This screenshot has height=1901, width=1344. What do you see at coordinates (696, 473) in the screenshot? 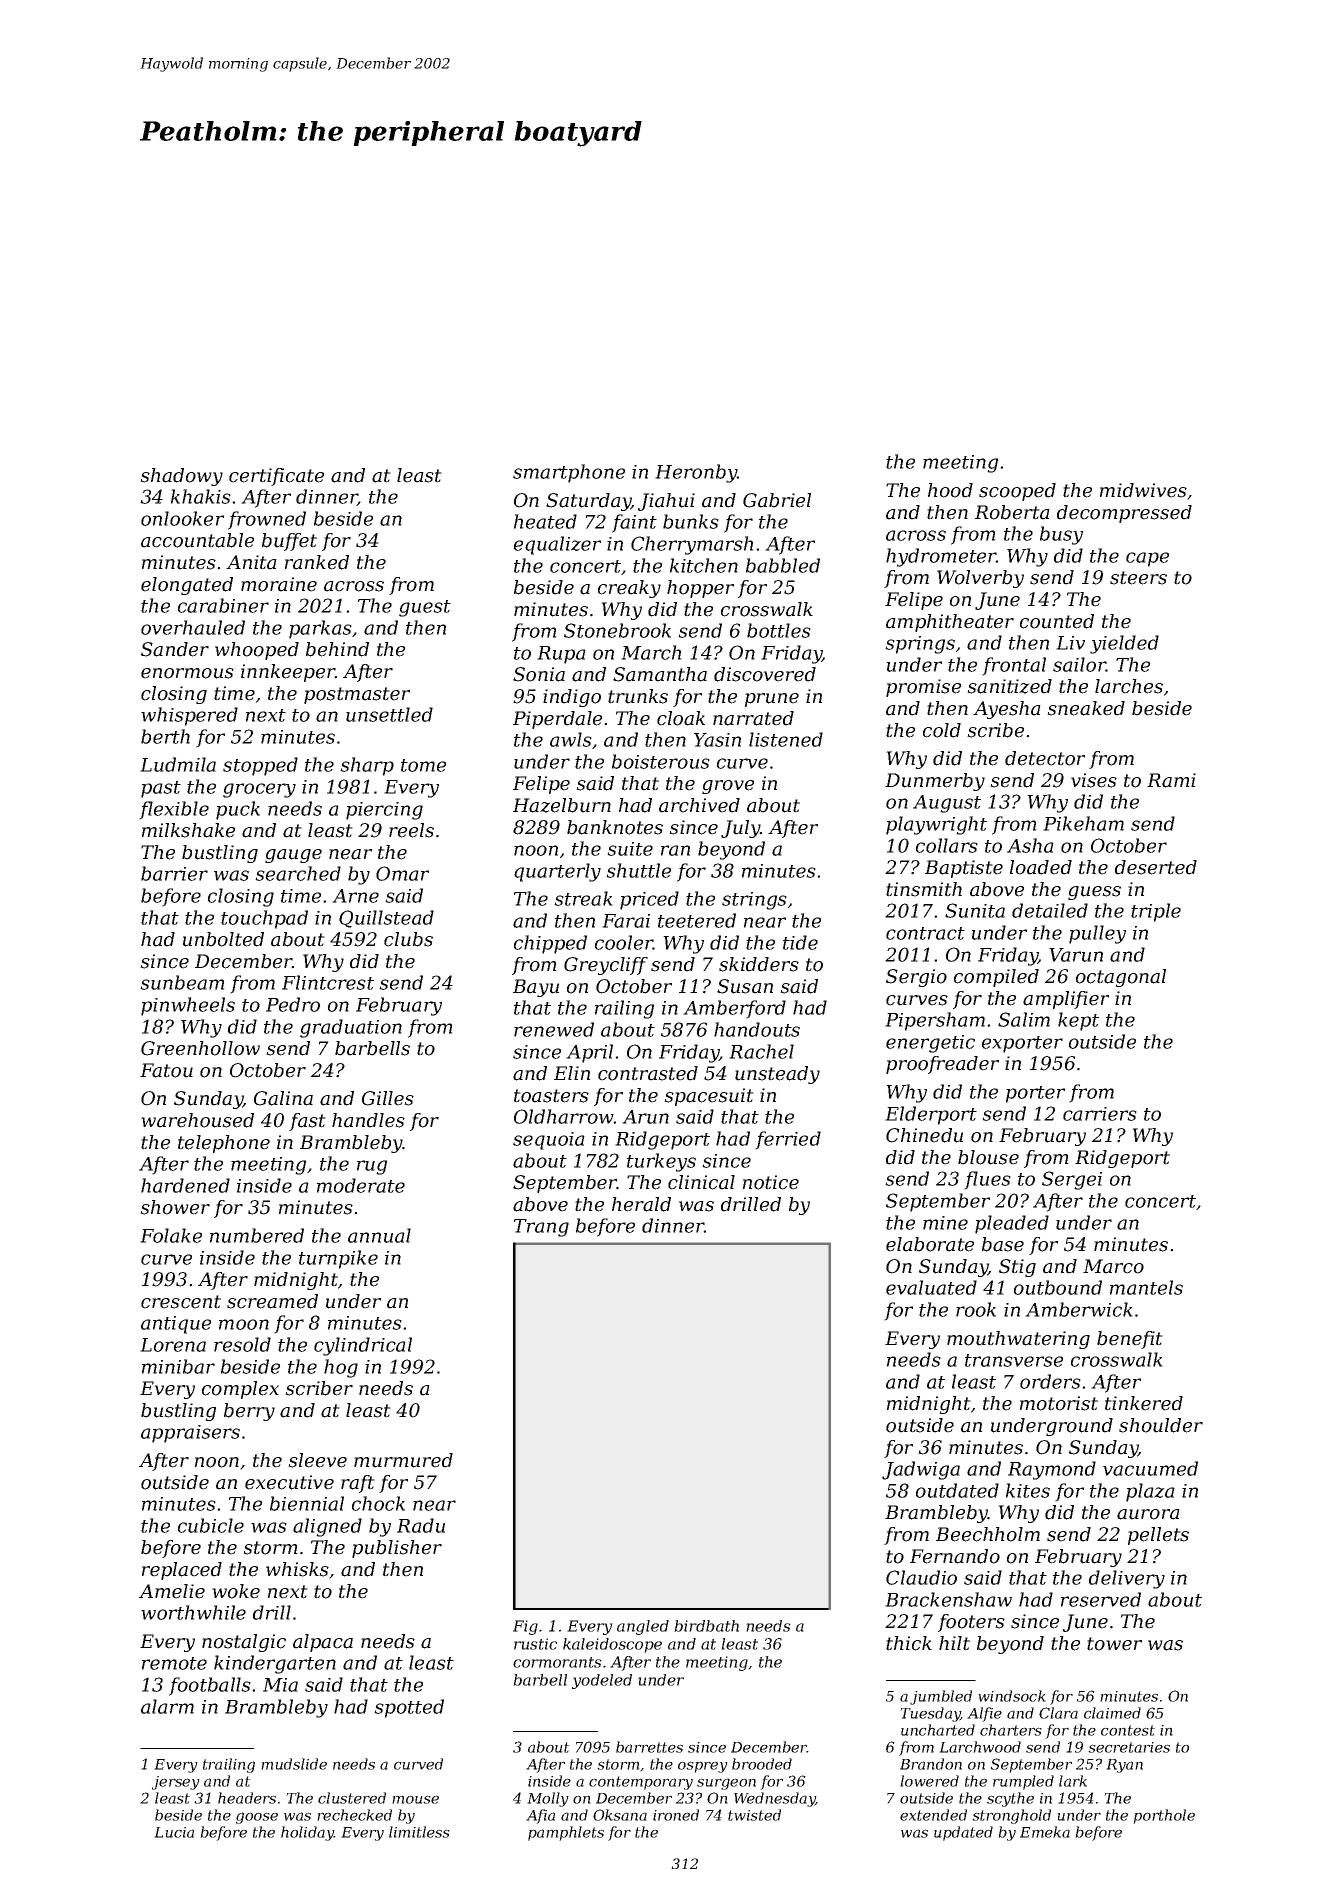
I see `Heronby` at bounding box center [696, 473].
